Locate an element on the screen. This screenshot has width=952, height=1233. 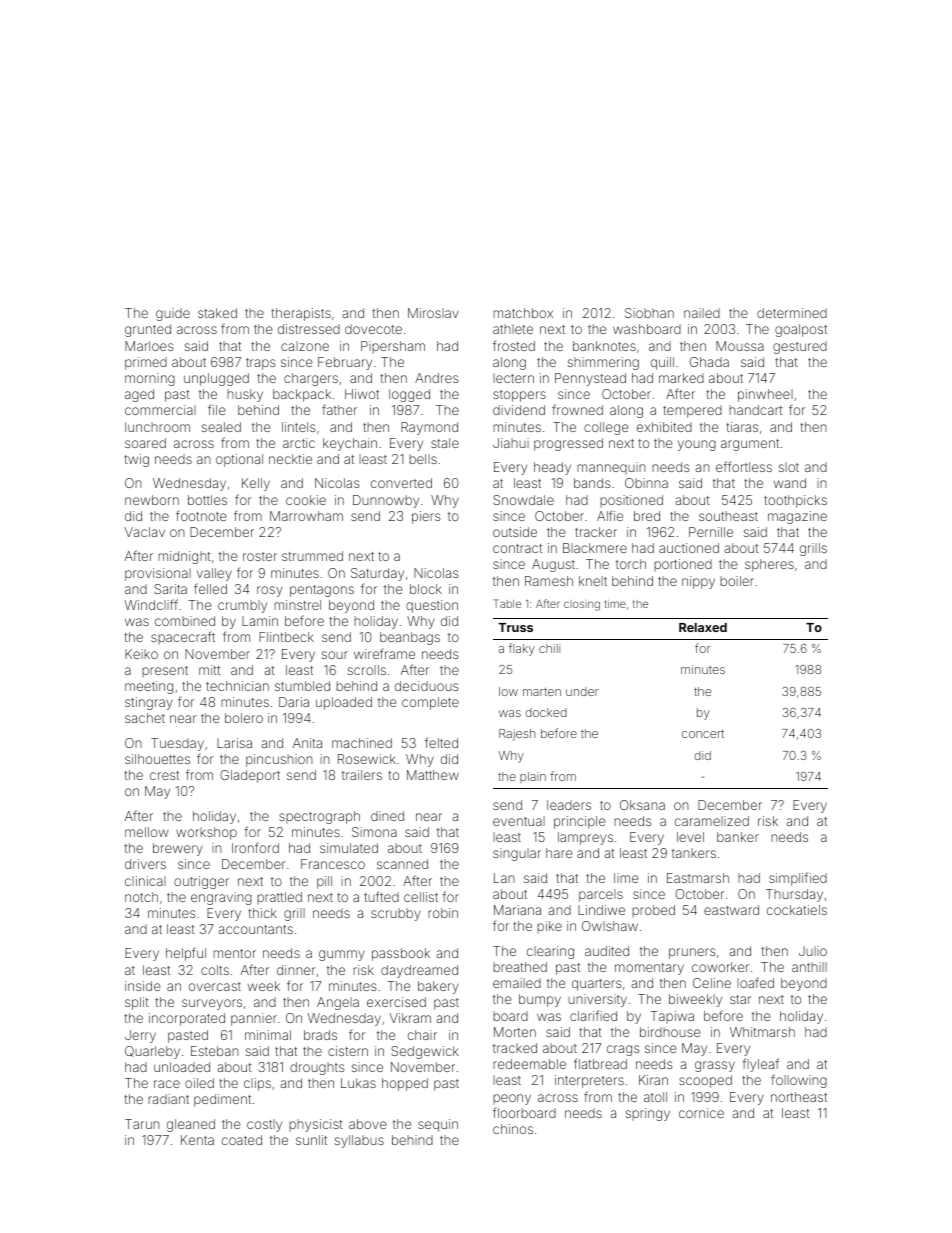
Larisa is located at coordinates (234, 743).
